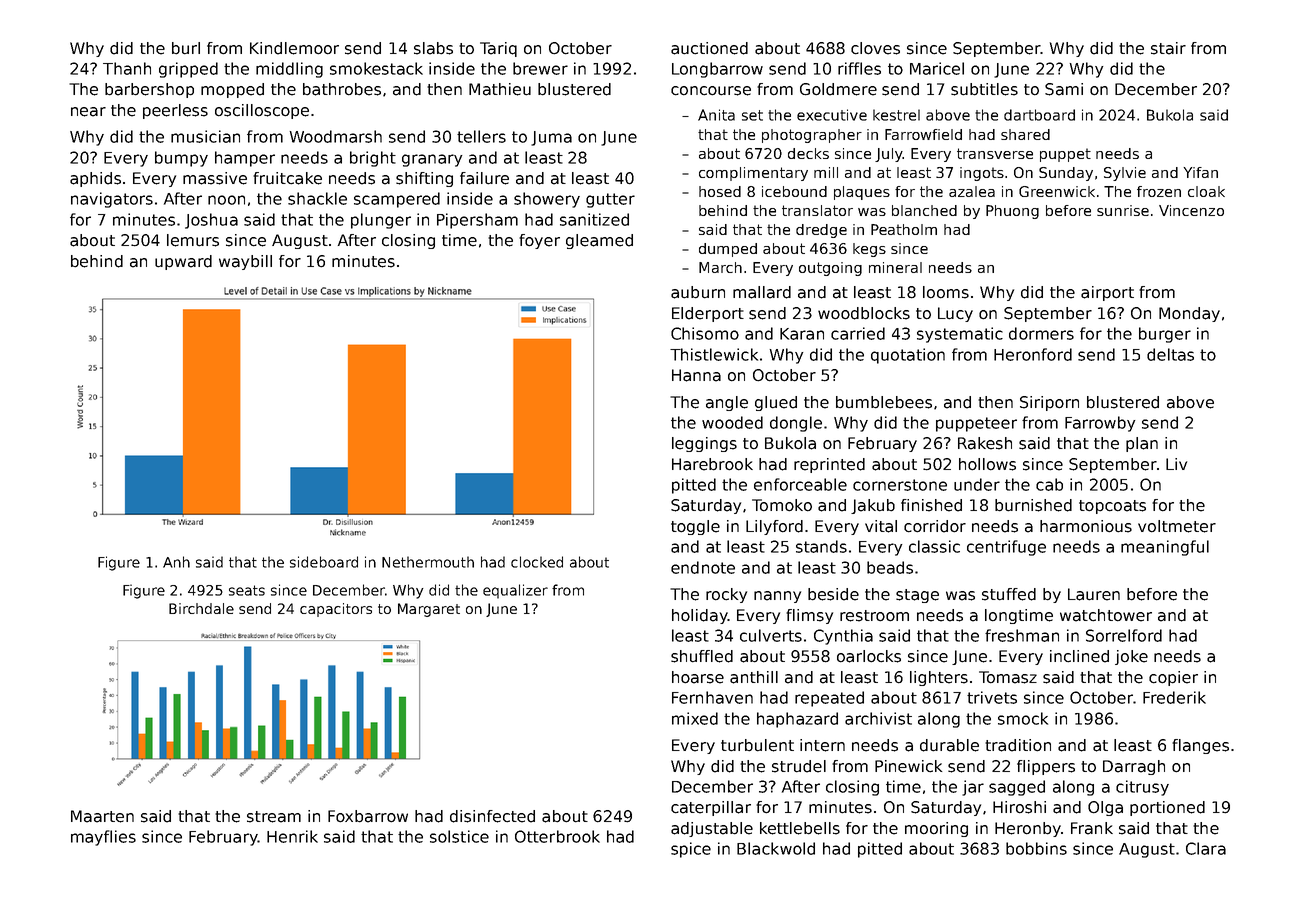  What do you see at coordinates (1107, 293) in the page?
I see `airport` at bounding box center [1107, 293].
